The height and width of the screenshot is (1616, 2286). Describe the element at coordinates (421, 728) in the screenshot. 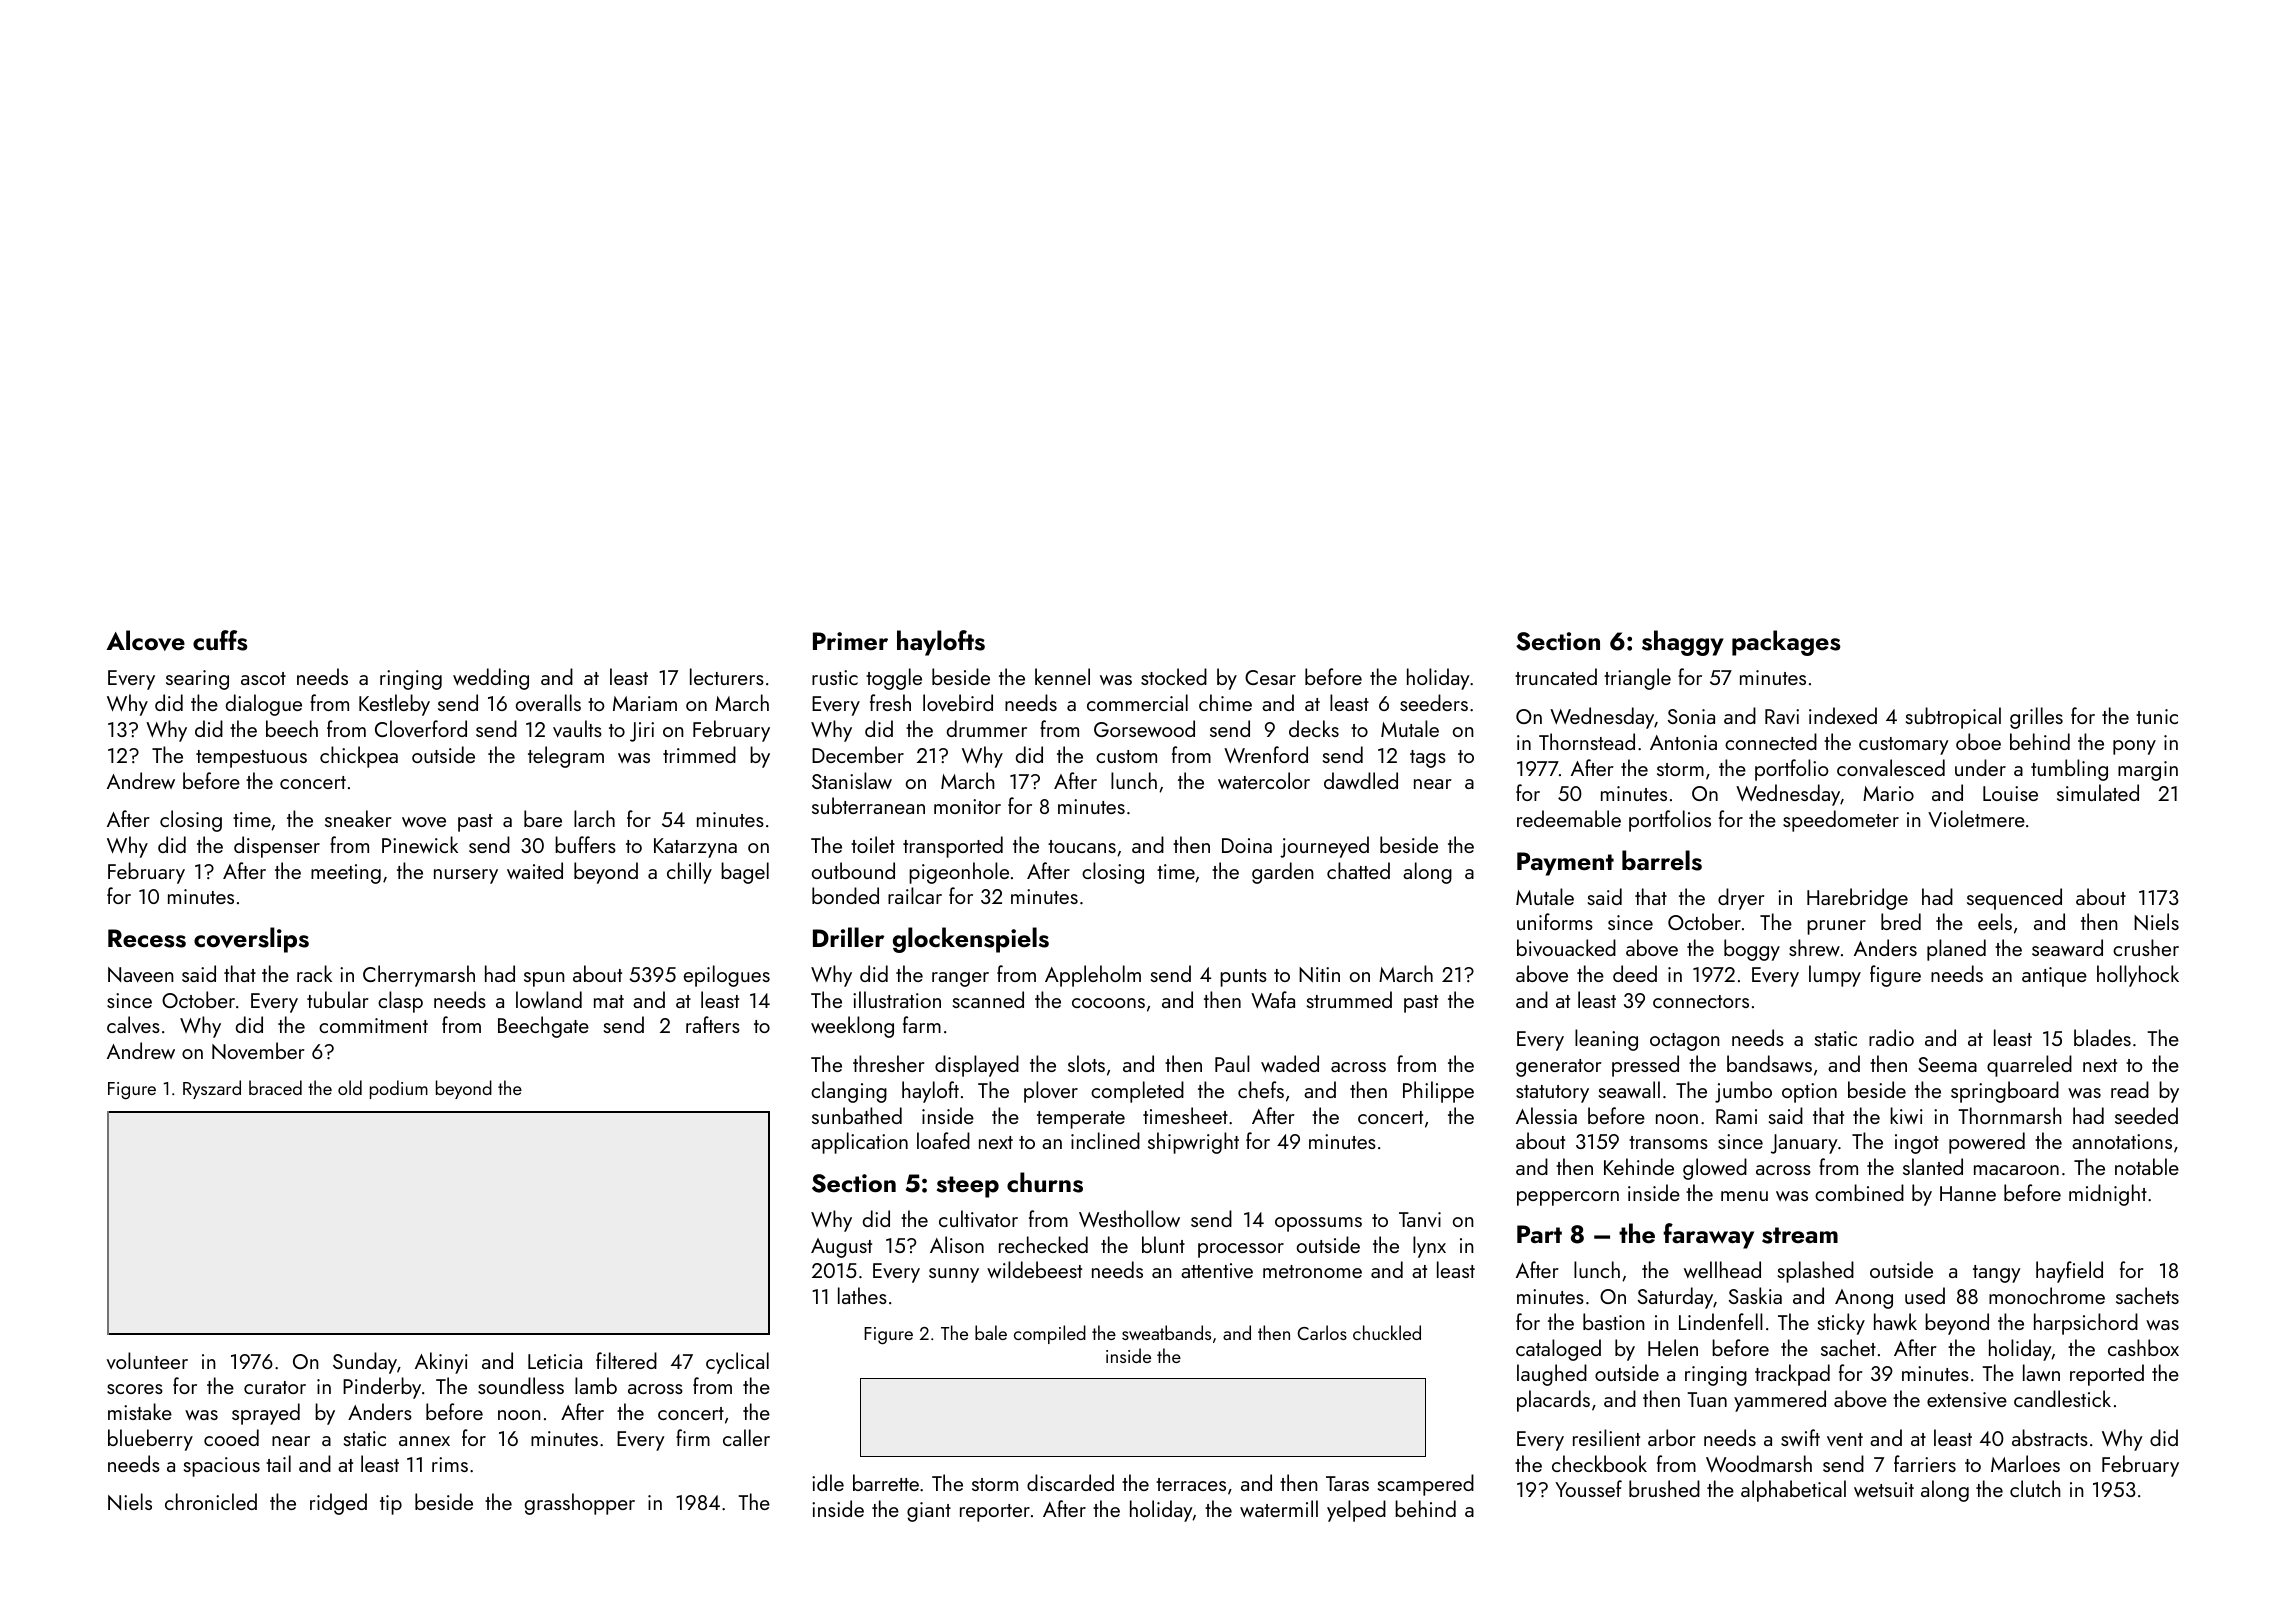

I see `Cloverford` at that location.
